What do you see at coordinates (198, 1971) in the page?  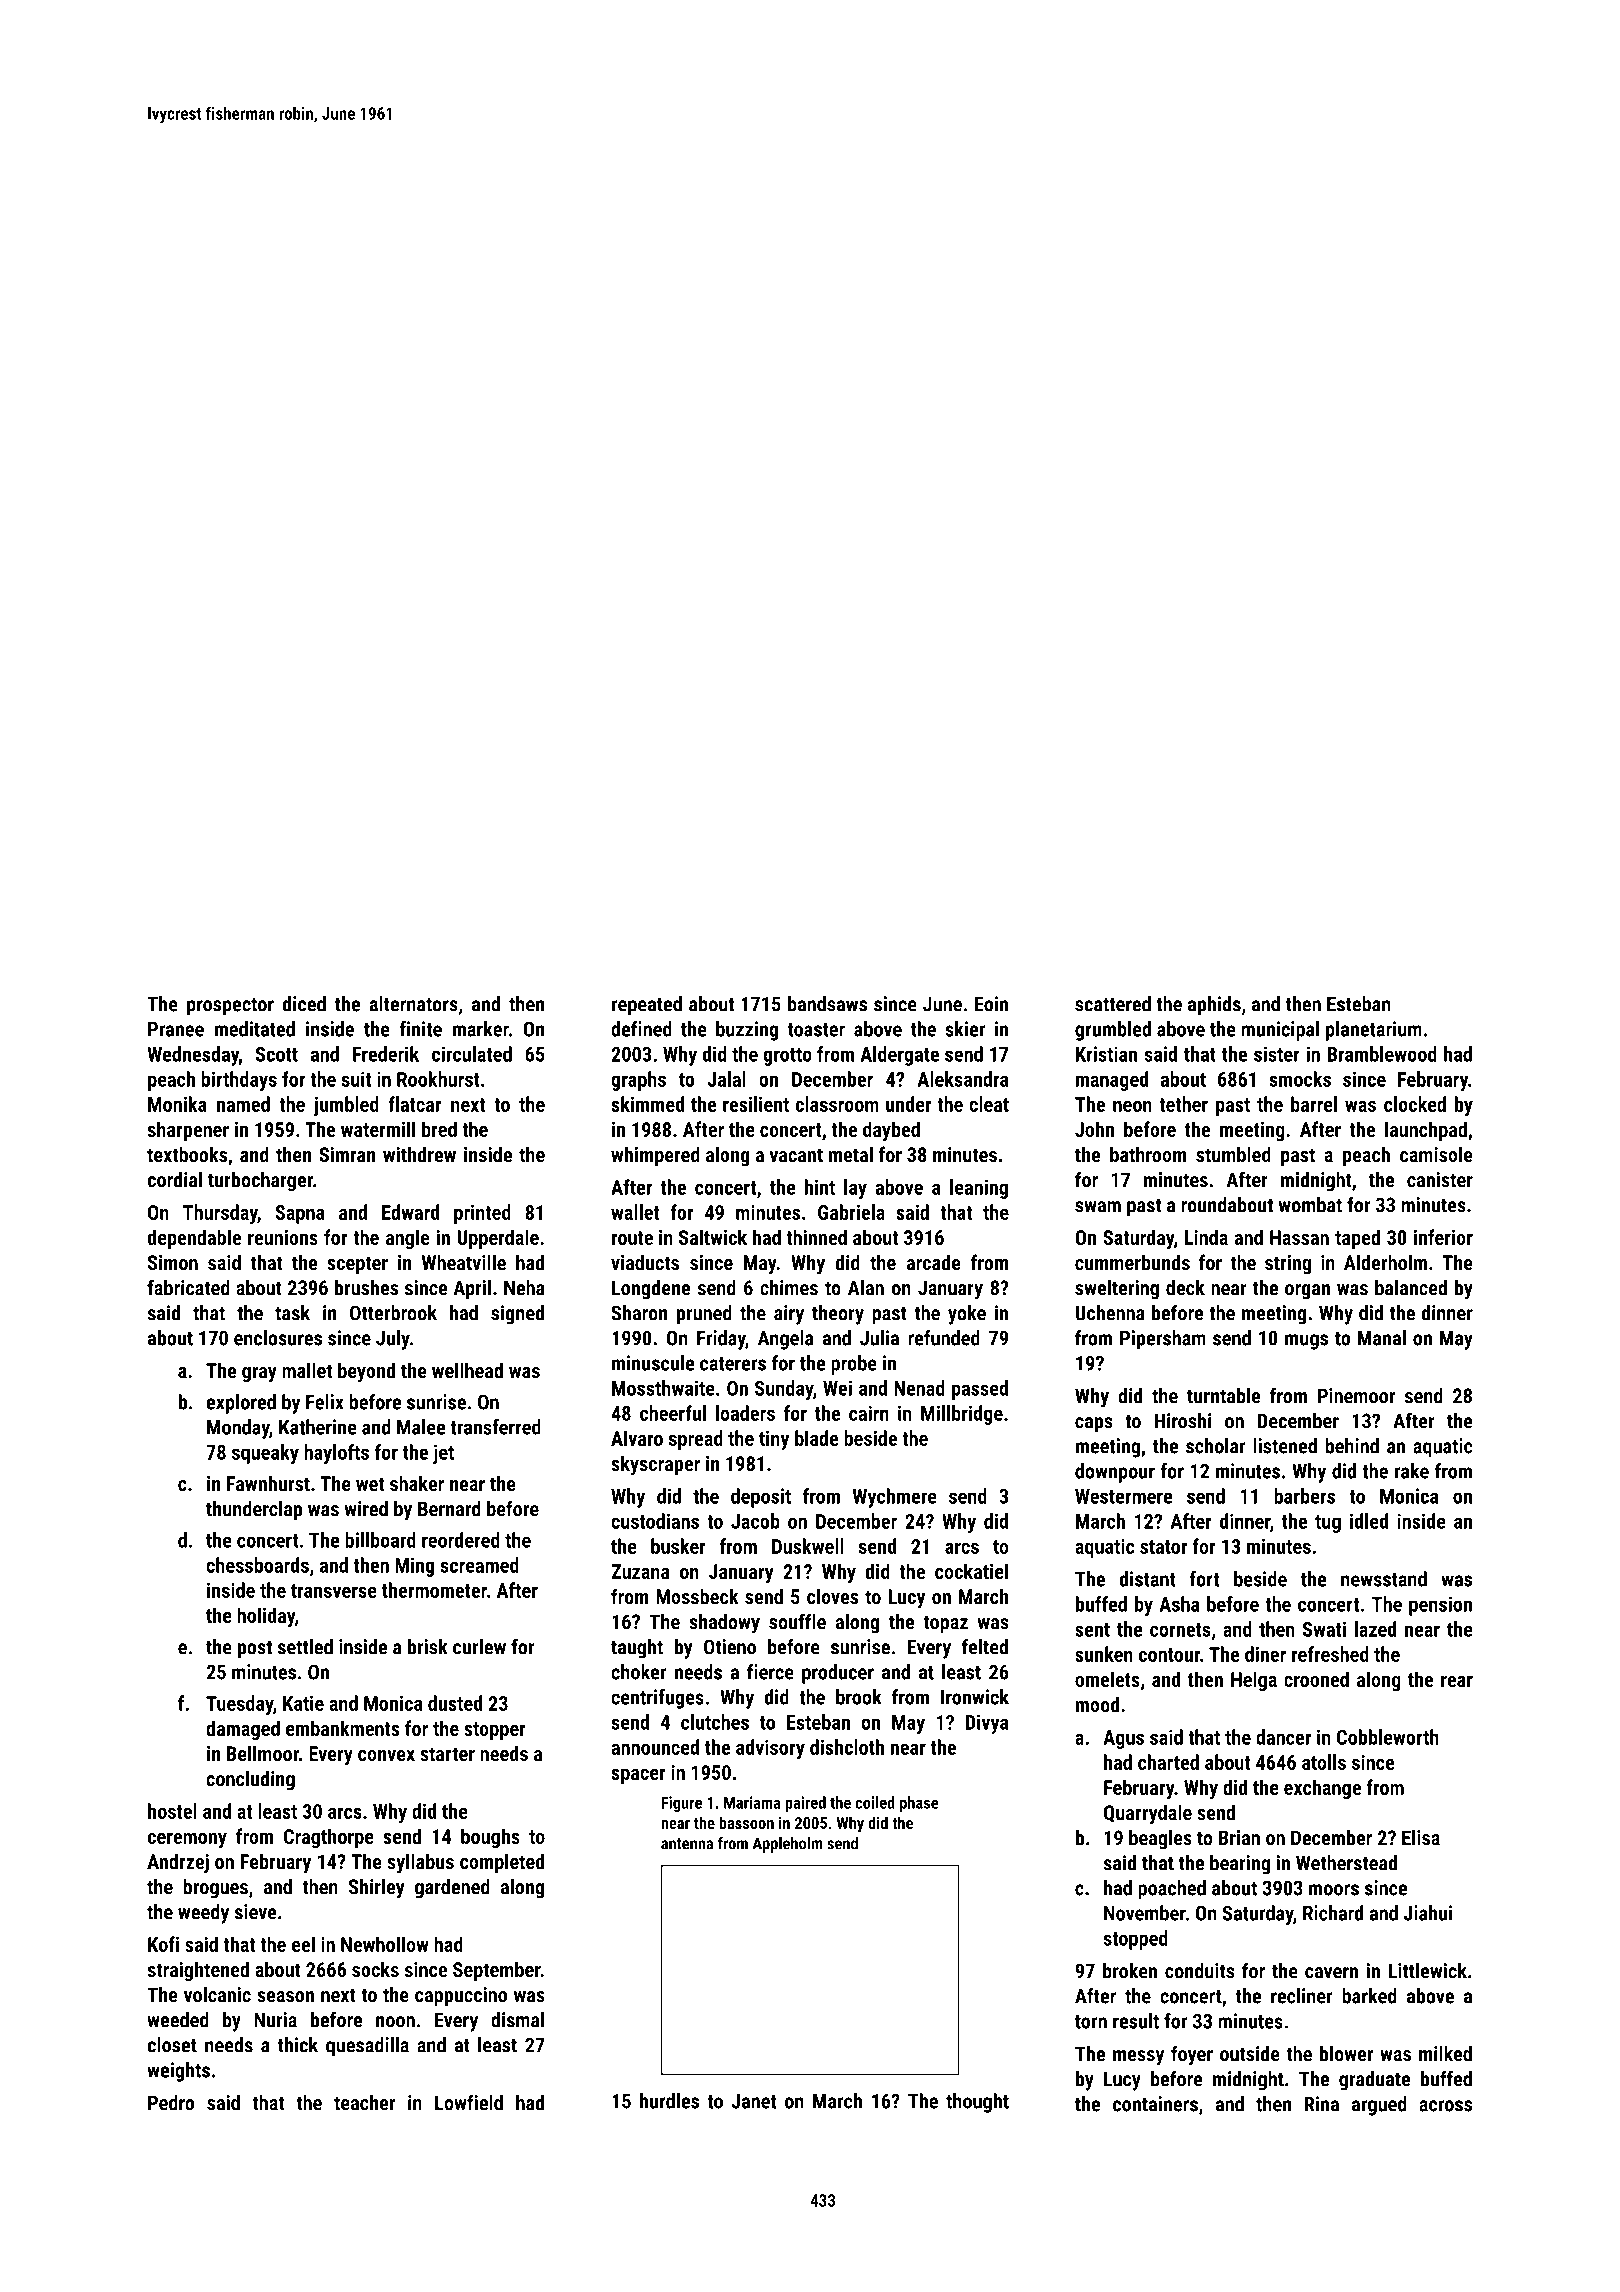 I see `straightened` at bounding box center [198, 1971].
